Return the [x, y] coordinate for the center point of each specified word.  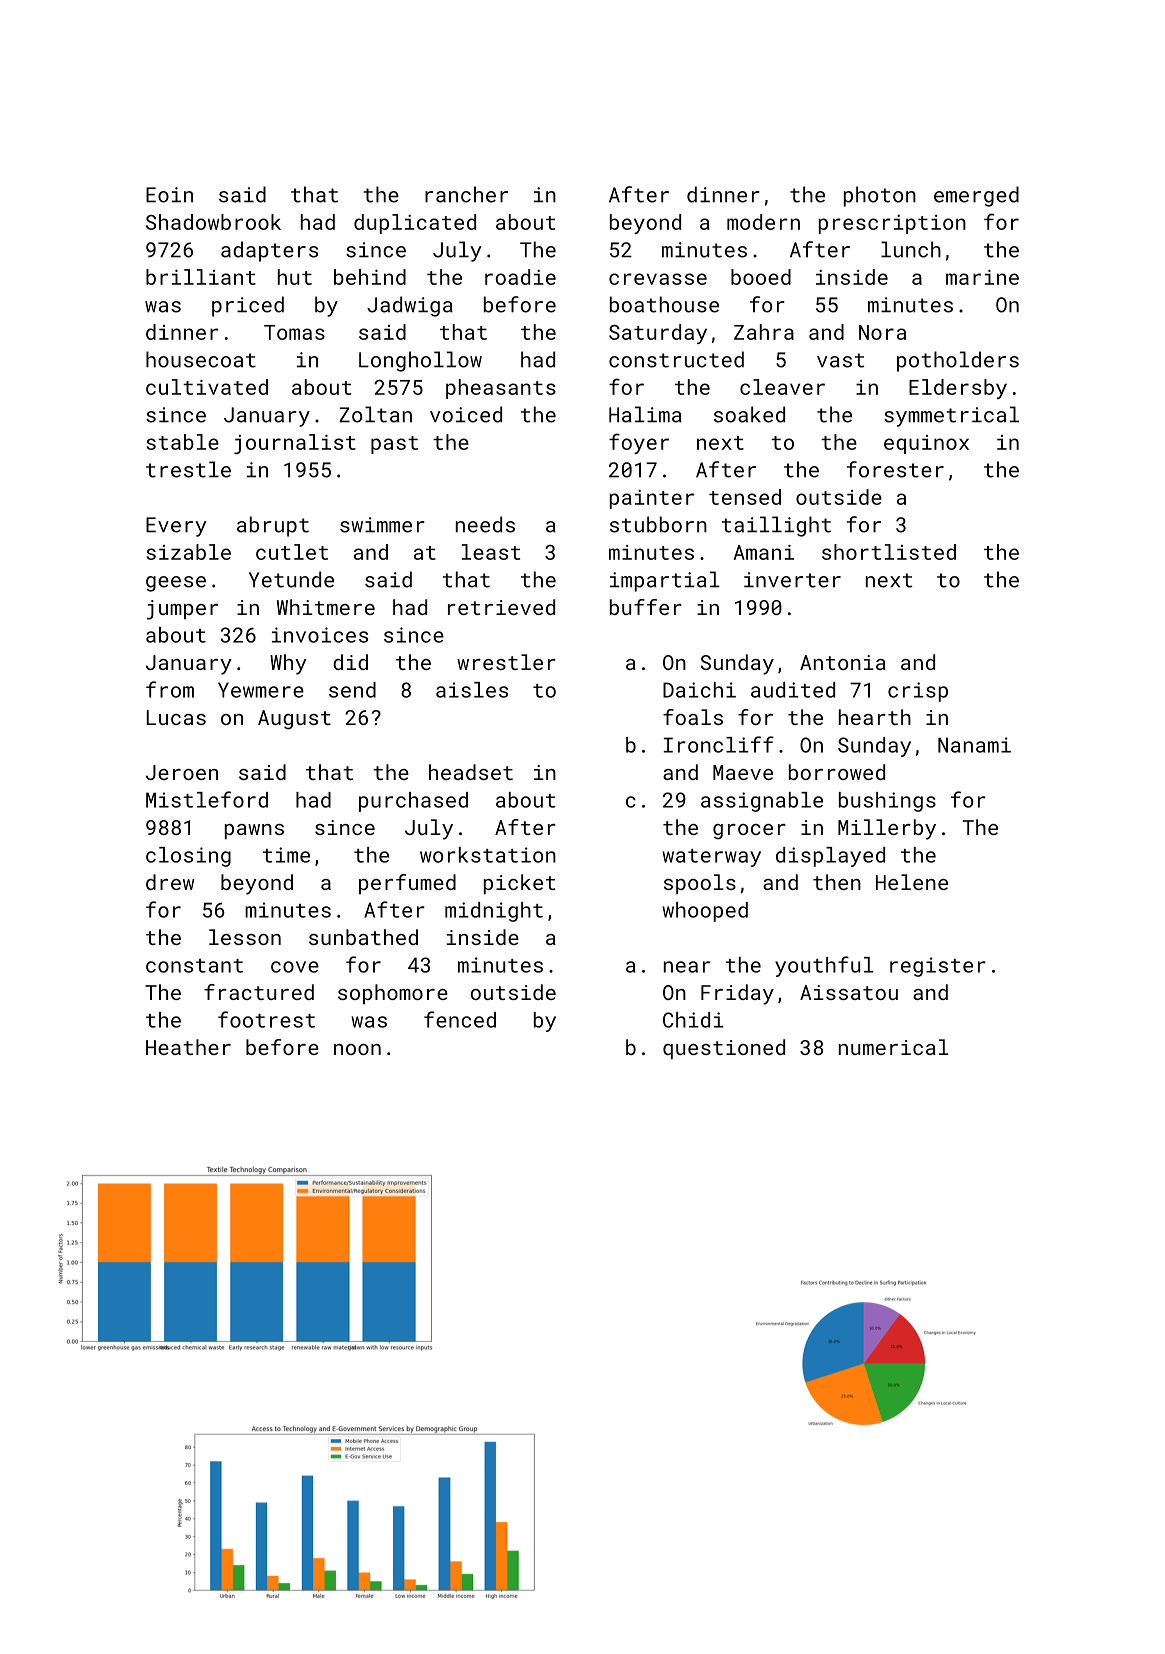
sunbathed [363, 937]
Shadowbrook [213, 222]
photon [880, 196]
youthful [824, 966]
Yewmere [261, 690]
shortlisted [889, 552]
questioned [724, 1049]
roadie [520, 277]
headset [471, 772]
